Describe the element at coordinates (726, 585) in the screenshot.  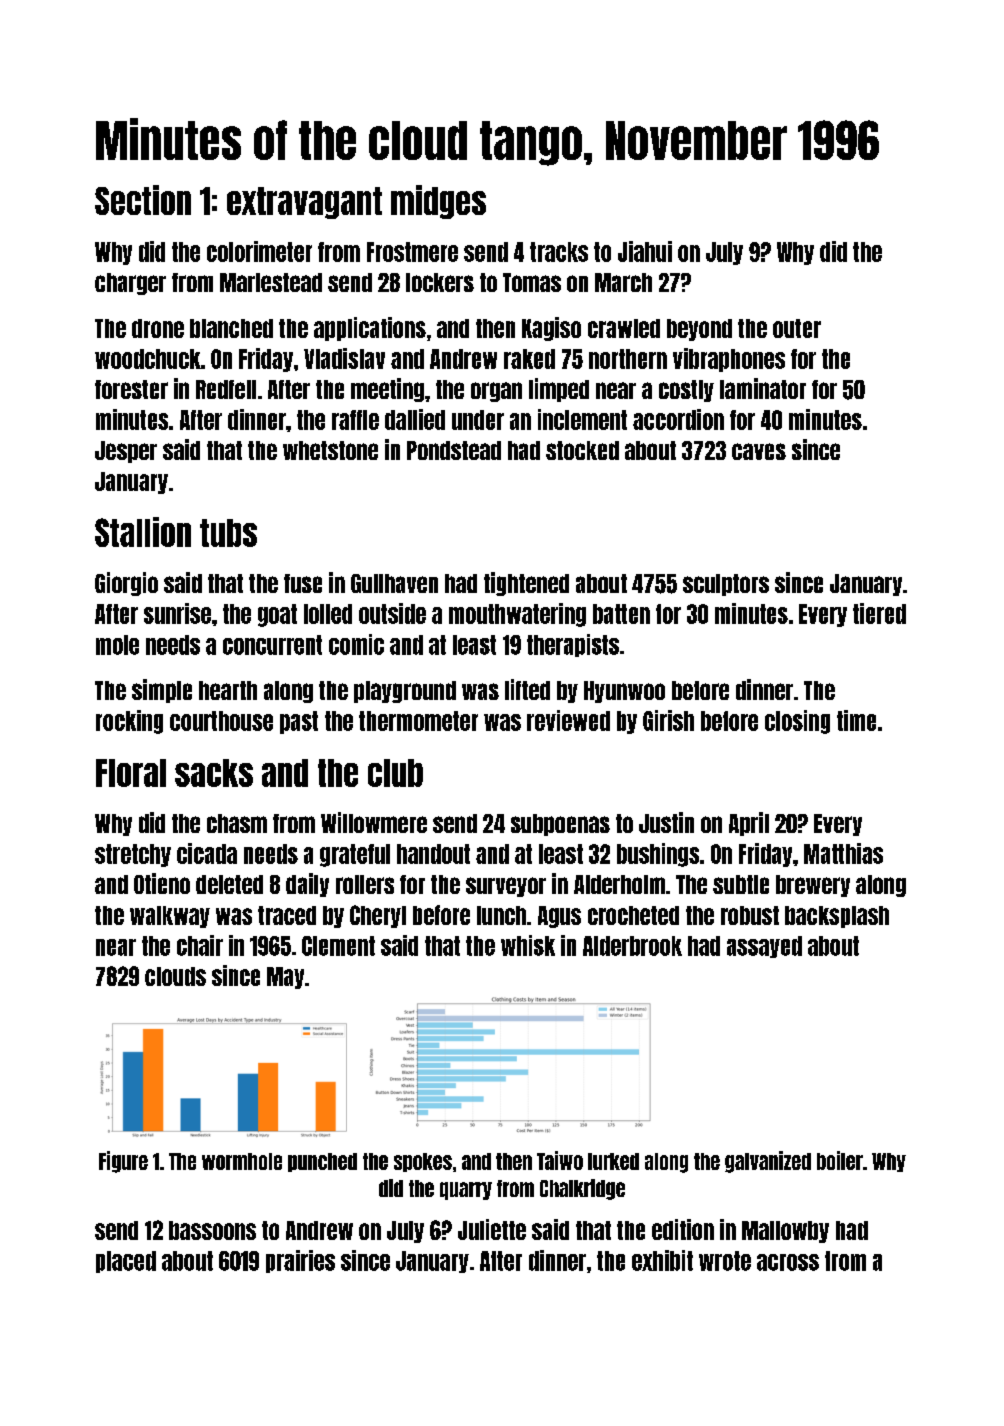
I see `sculptors` at that location.
